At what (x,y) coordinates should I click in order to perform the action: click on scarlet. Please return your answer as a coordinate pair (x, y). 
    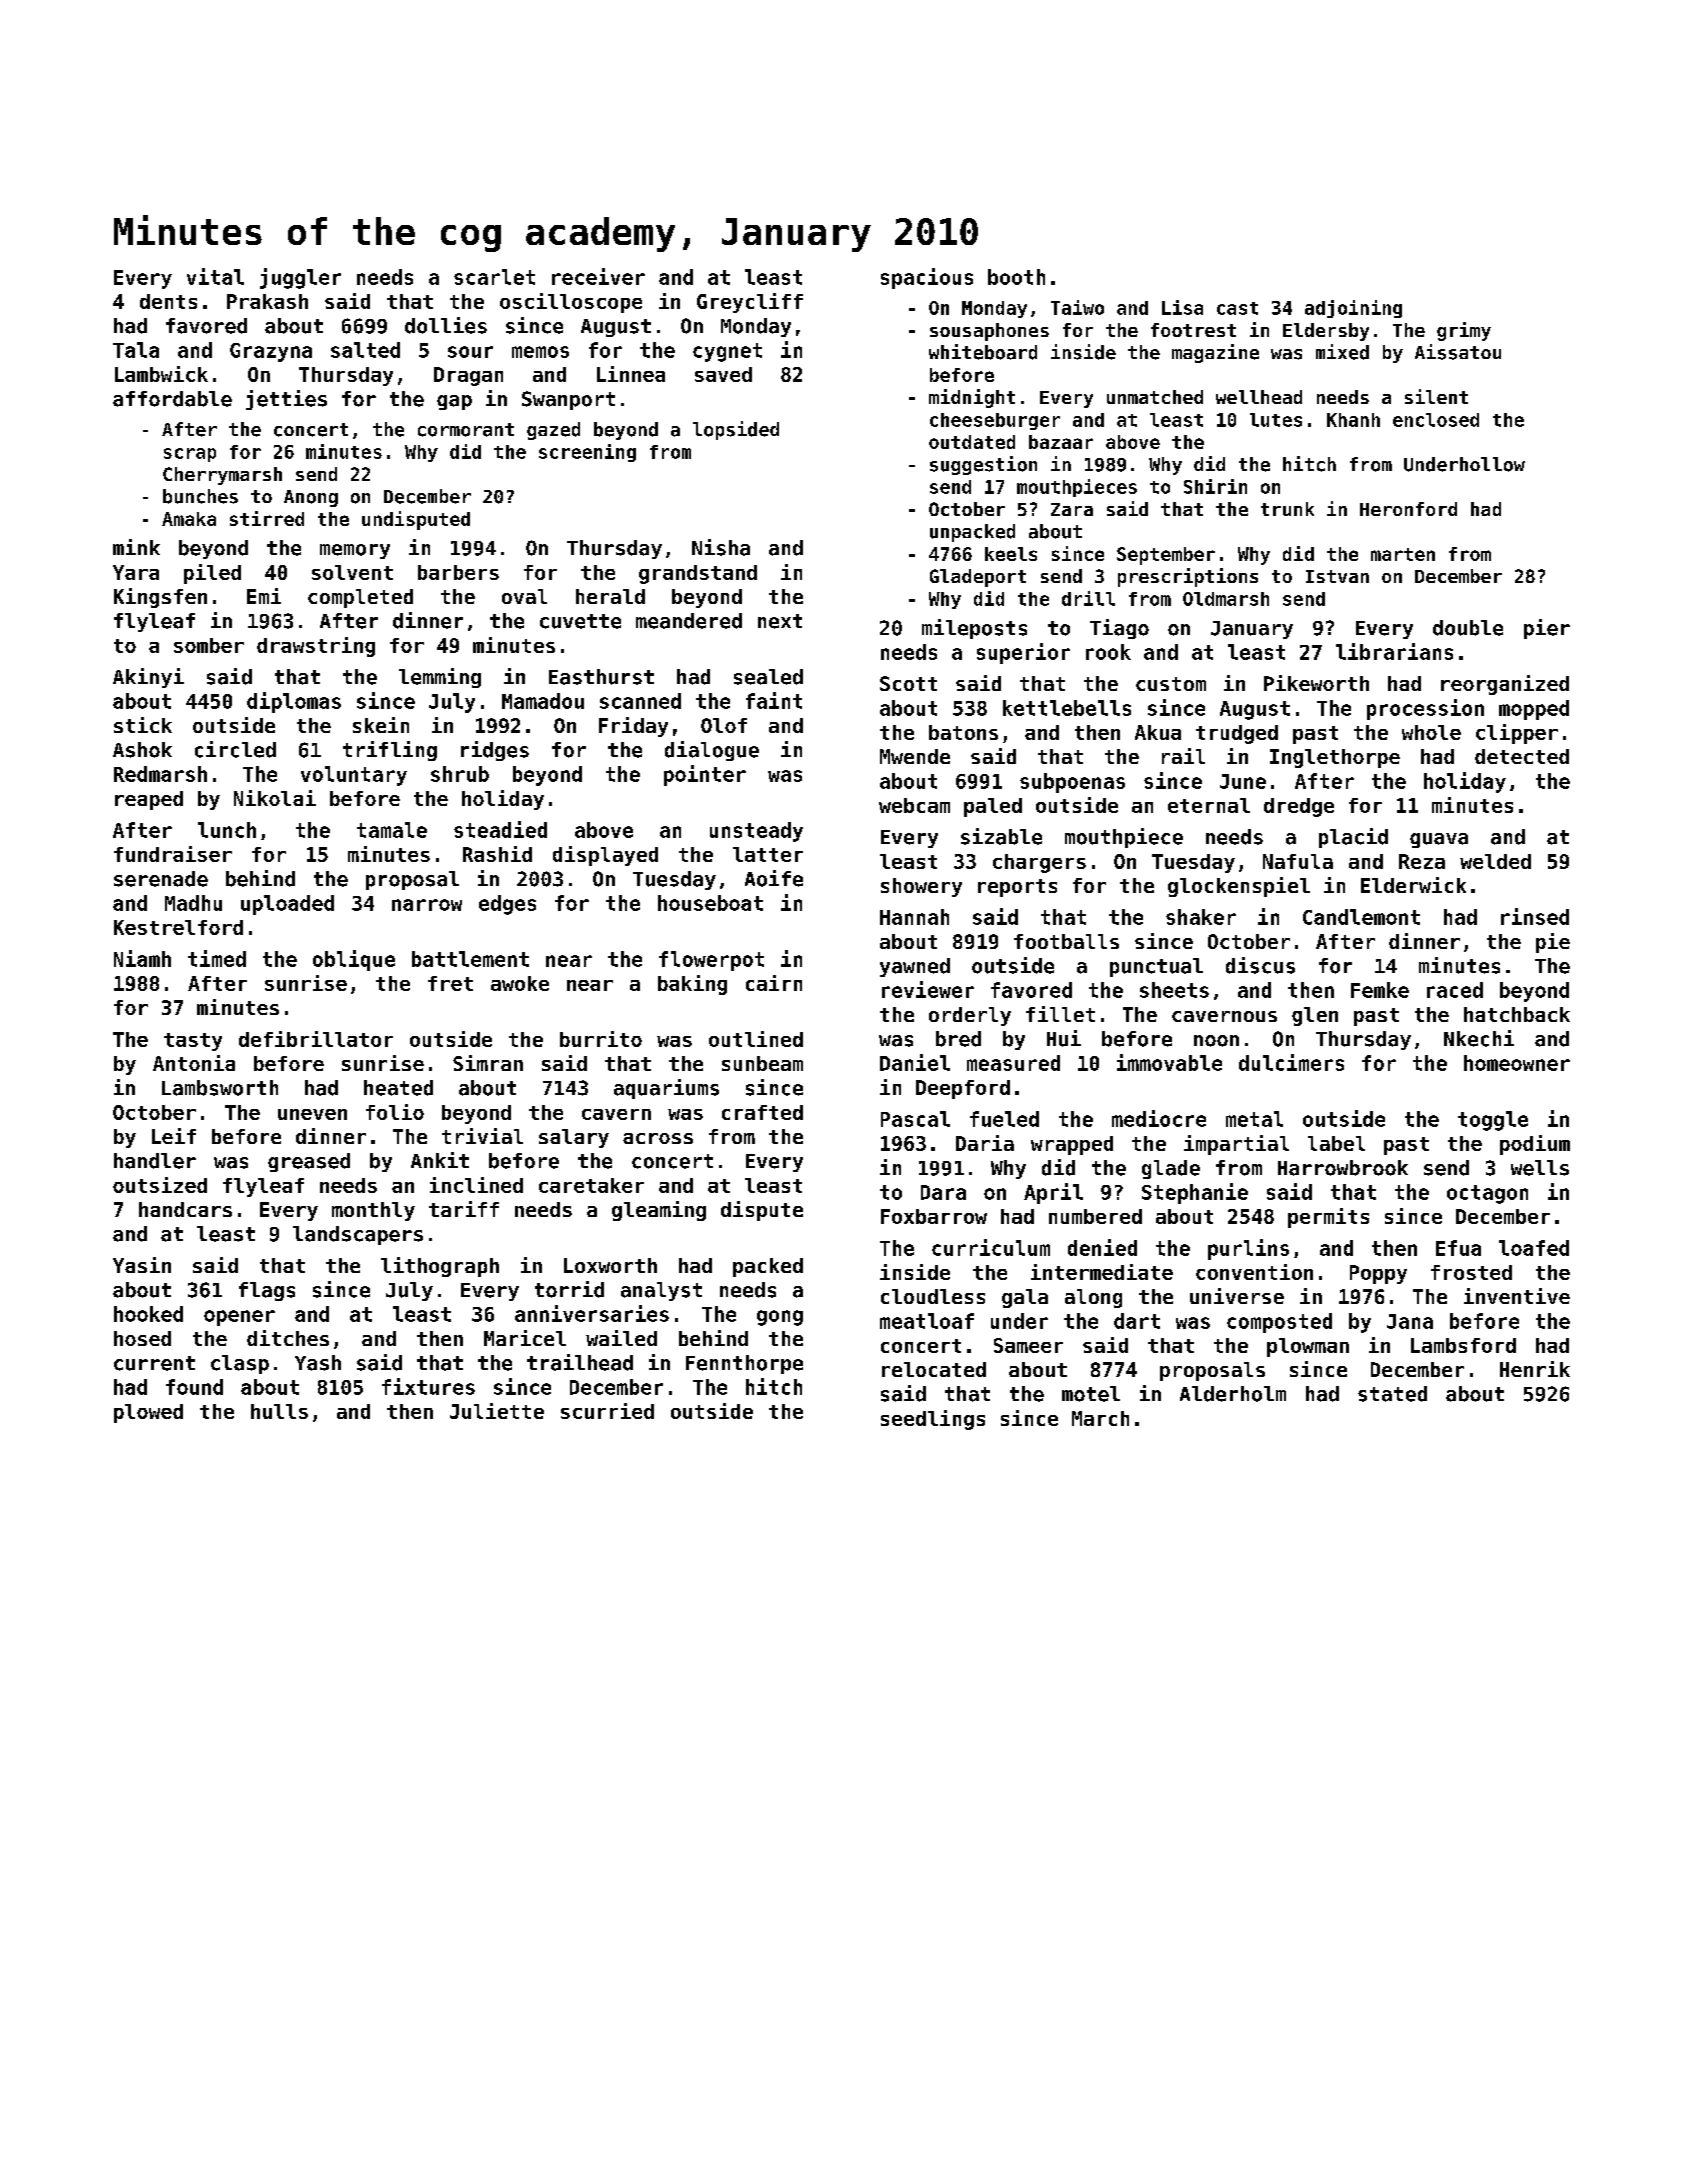
    Looking at the image, I should click on (494, 277).
